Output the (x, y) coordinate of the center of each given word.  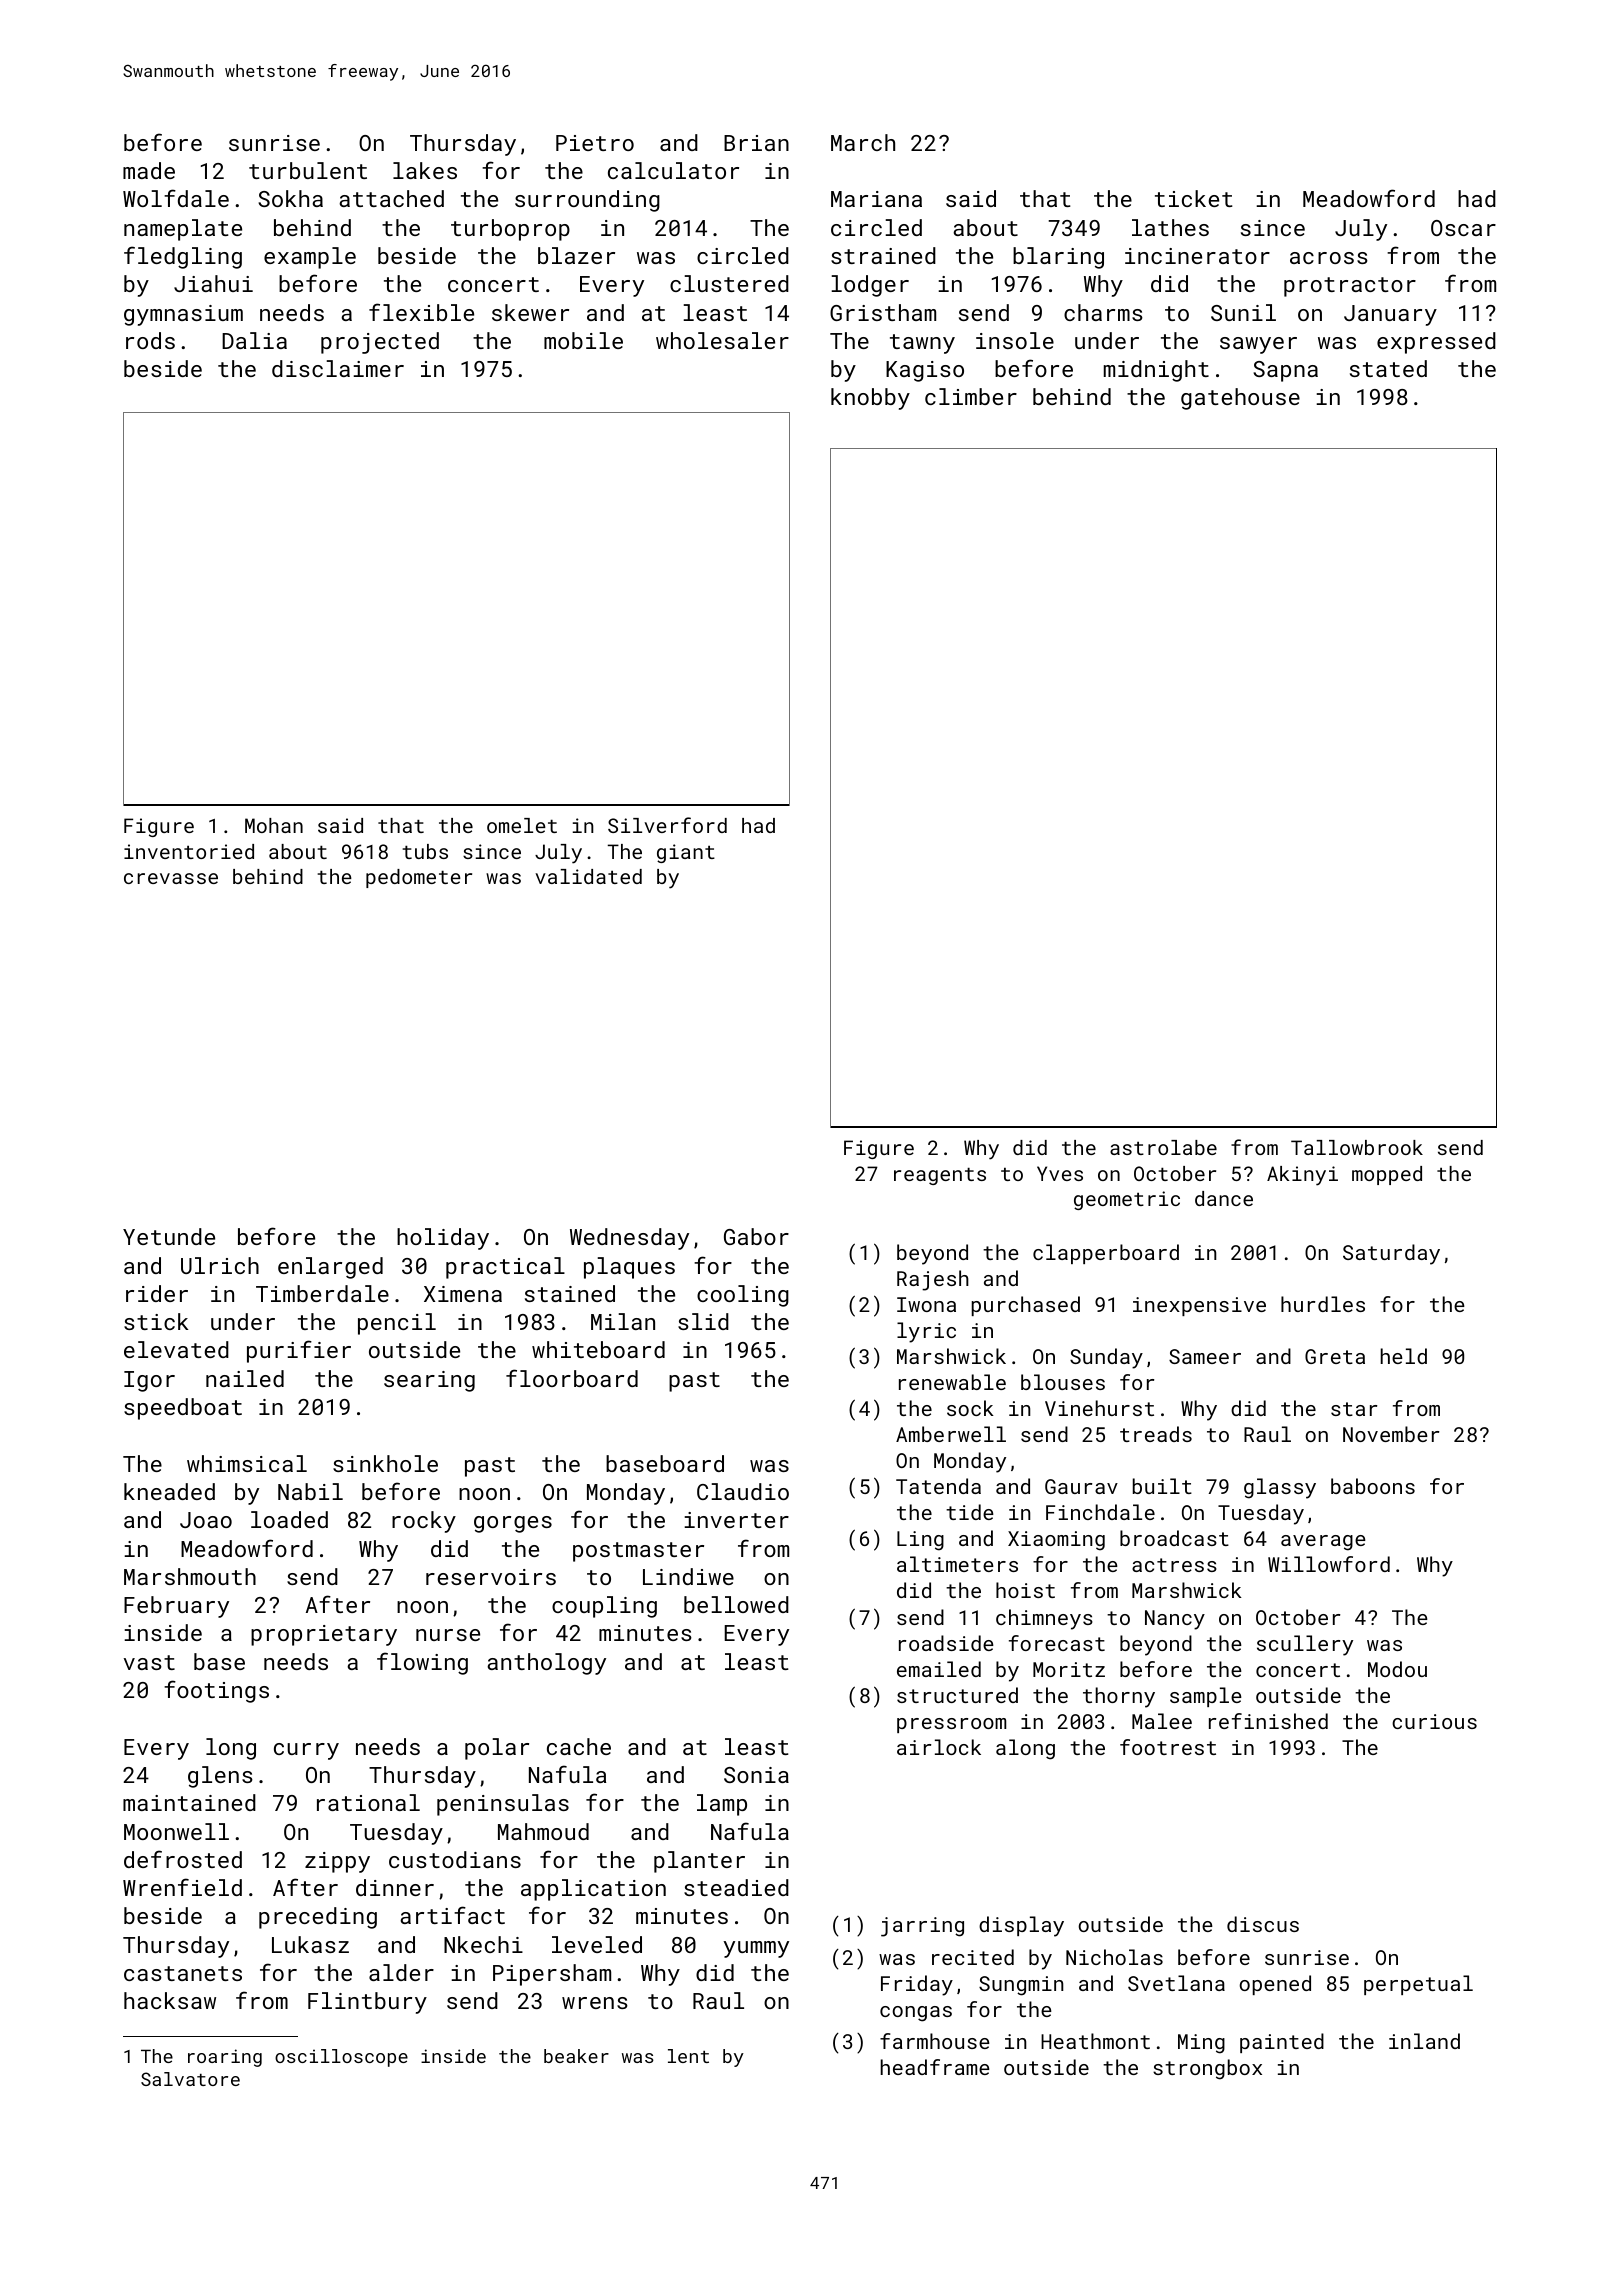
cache (579, 1746)
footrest (1168, 1747)
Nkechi (483, 1944)
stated (1388, 368)
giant (686, 853)
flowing (422, 1663)
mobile (583, 340)
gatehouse (1240, 399)
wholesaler (722, 340)
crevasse (171, 878)
